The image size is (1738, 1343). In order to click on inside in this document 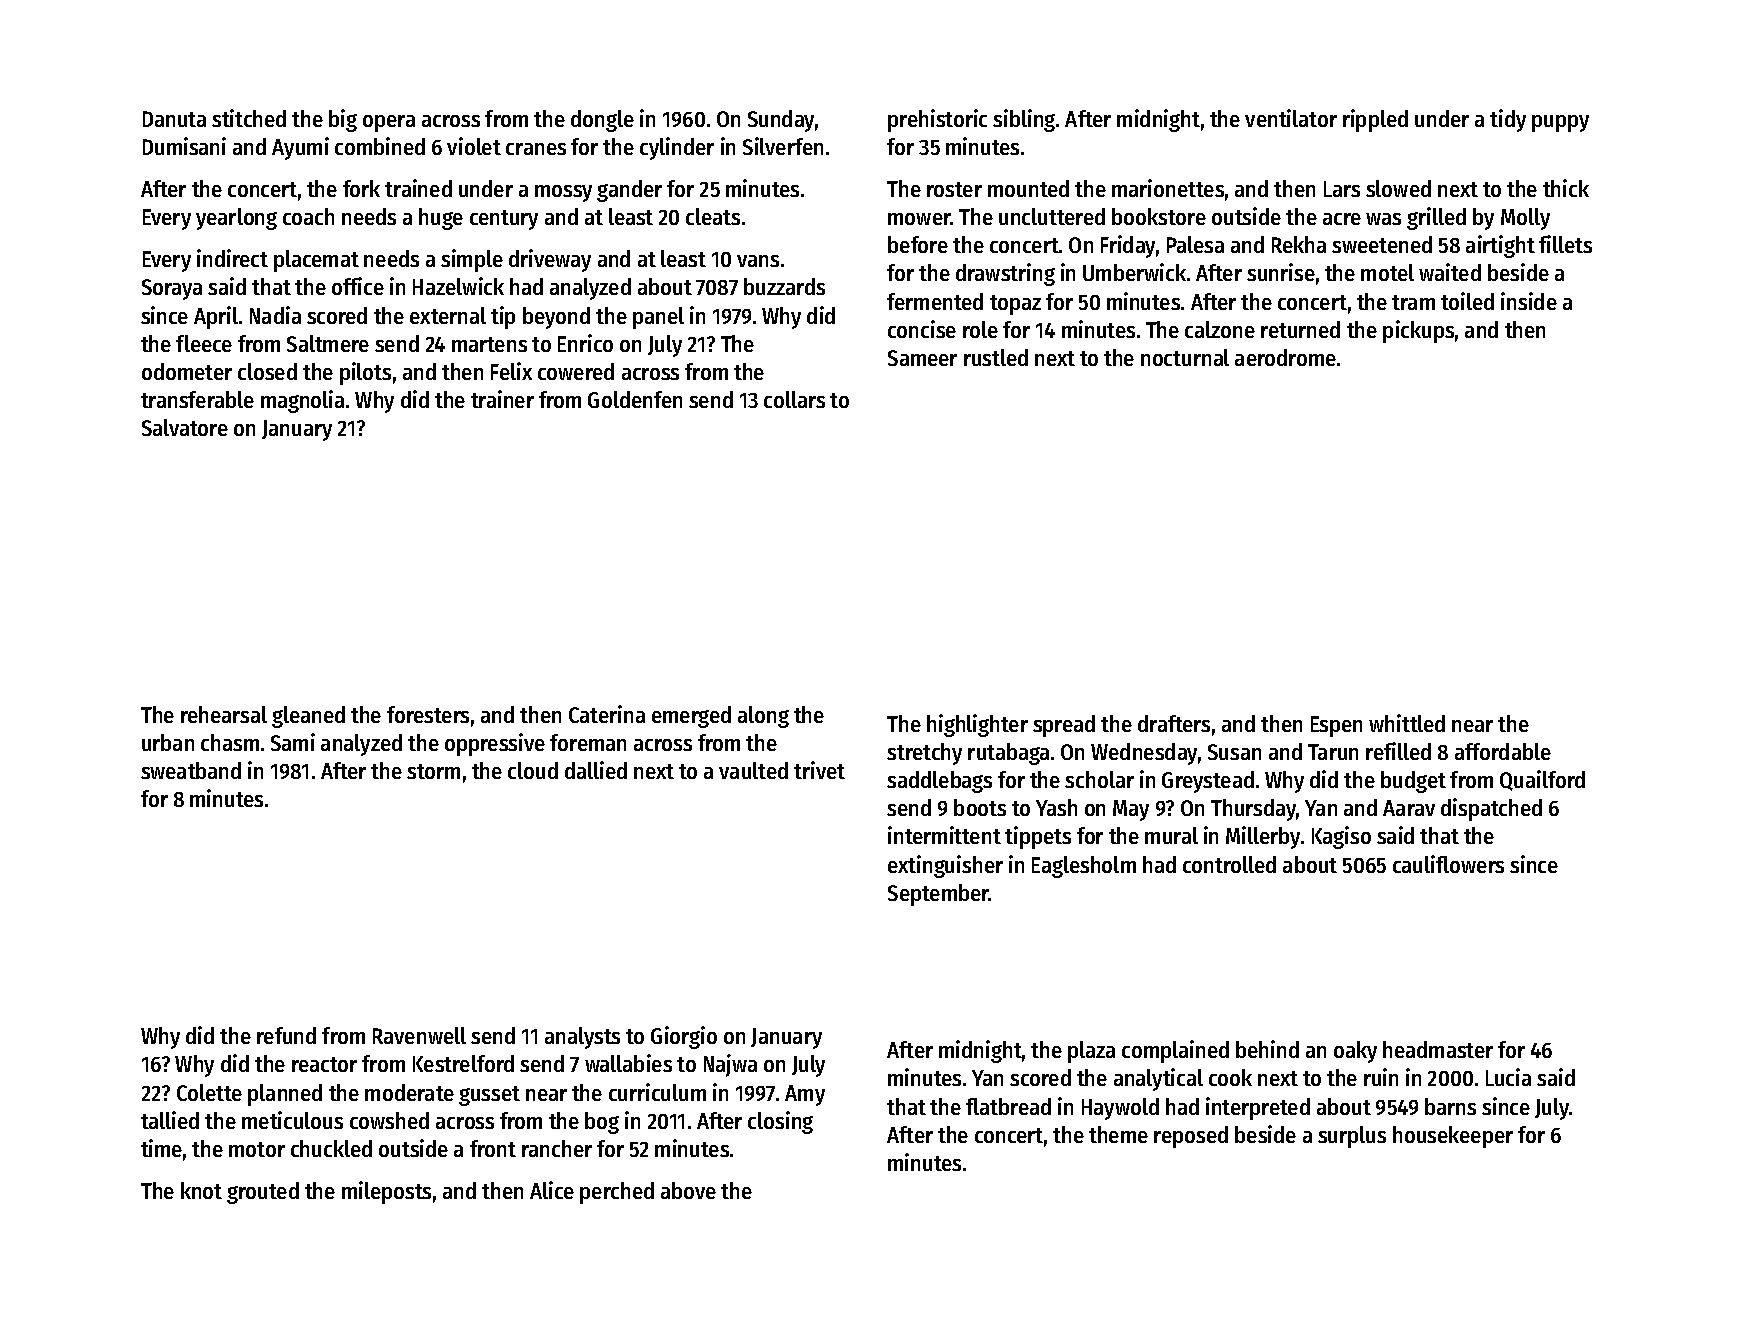, I will do `click(1529, 301)`.
